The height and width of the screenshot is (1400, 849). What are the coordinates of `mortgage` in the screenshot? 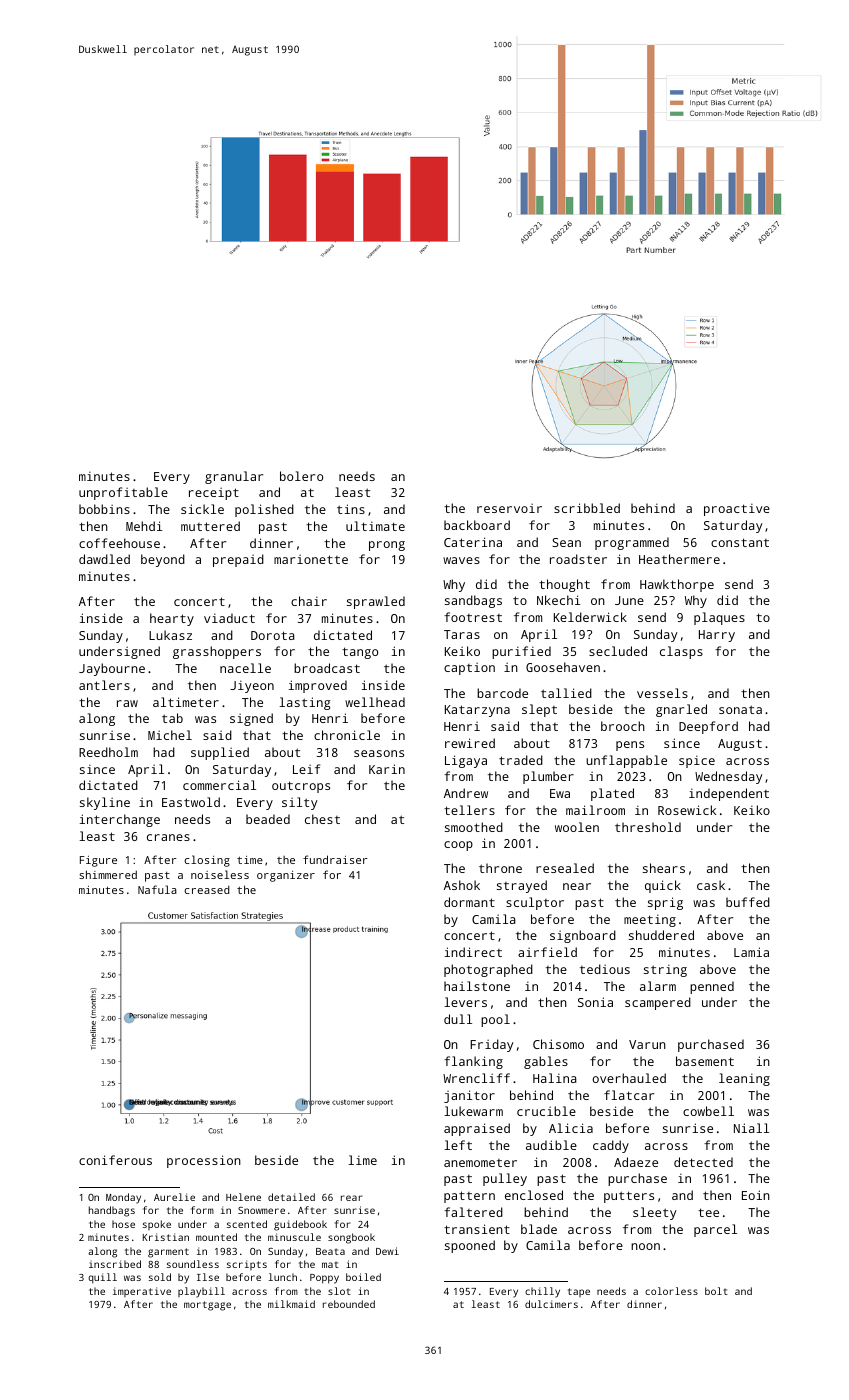 It's located at (207, 1306).
